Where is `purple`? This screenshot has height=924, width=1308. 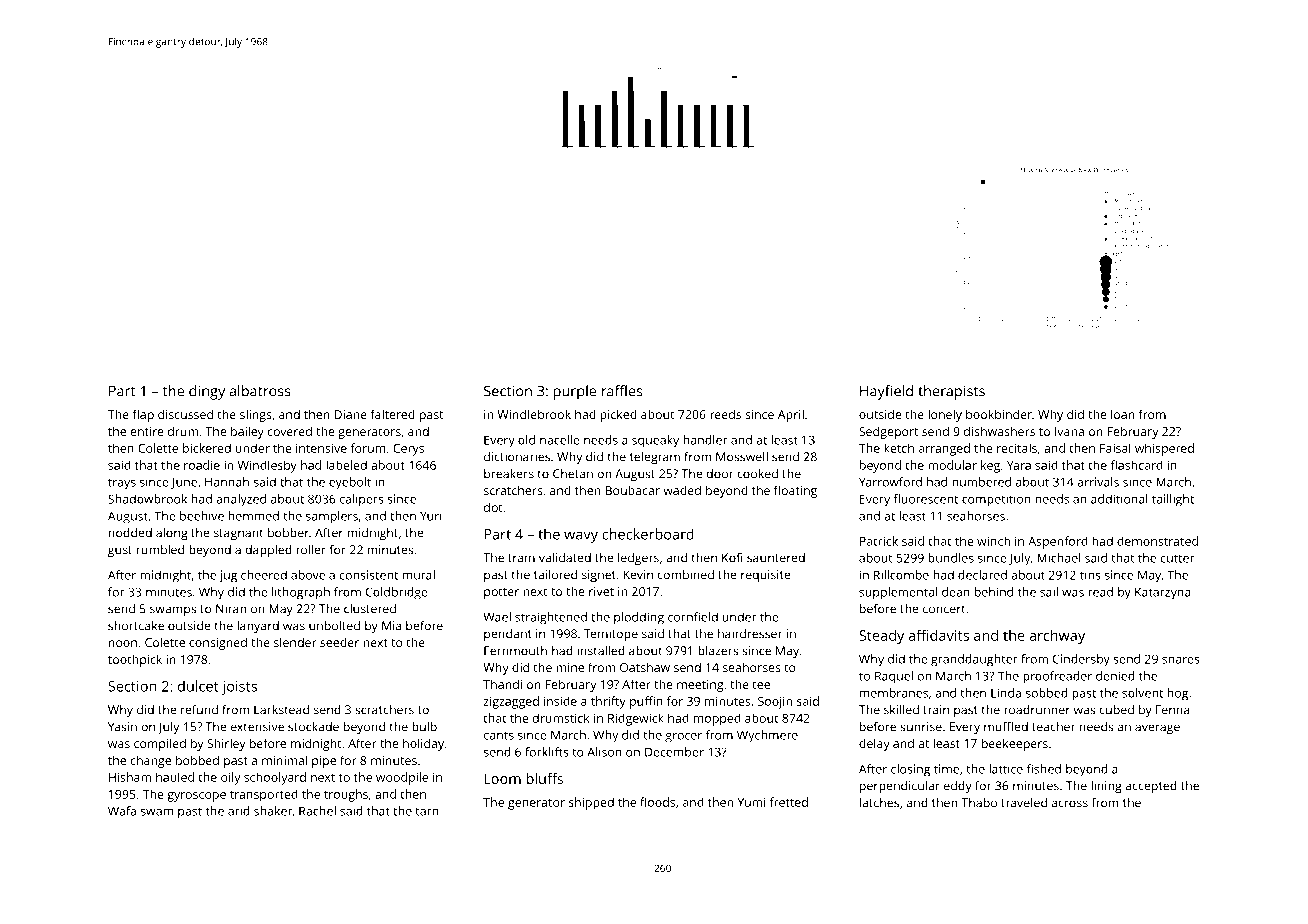
purple is located at coordinates (574, 392).
